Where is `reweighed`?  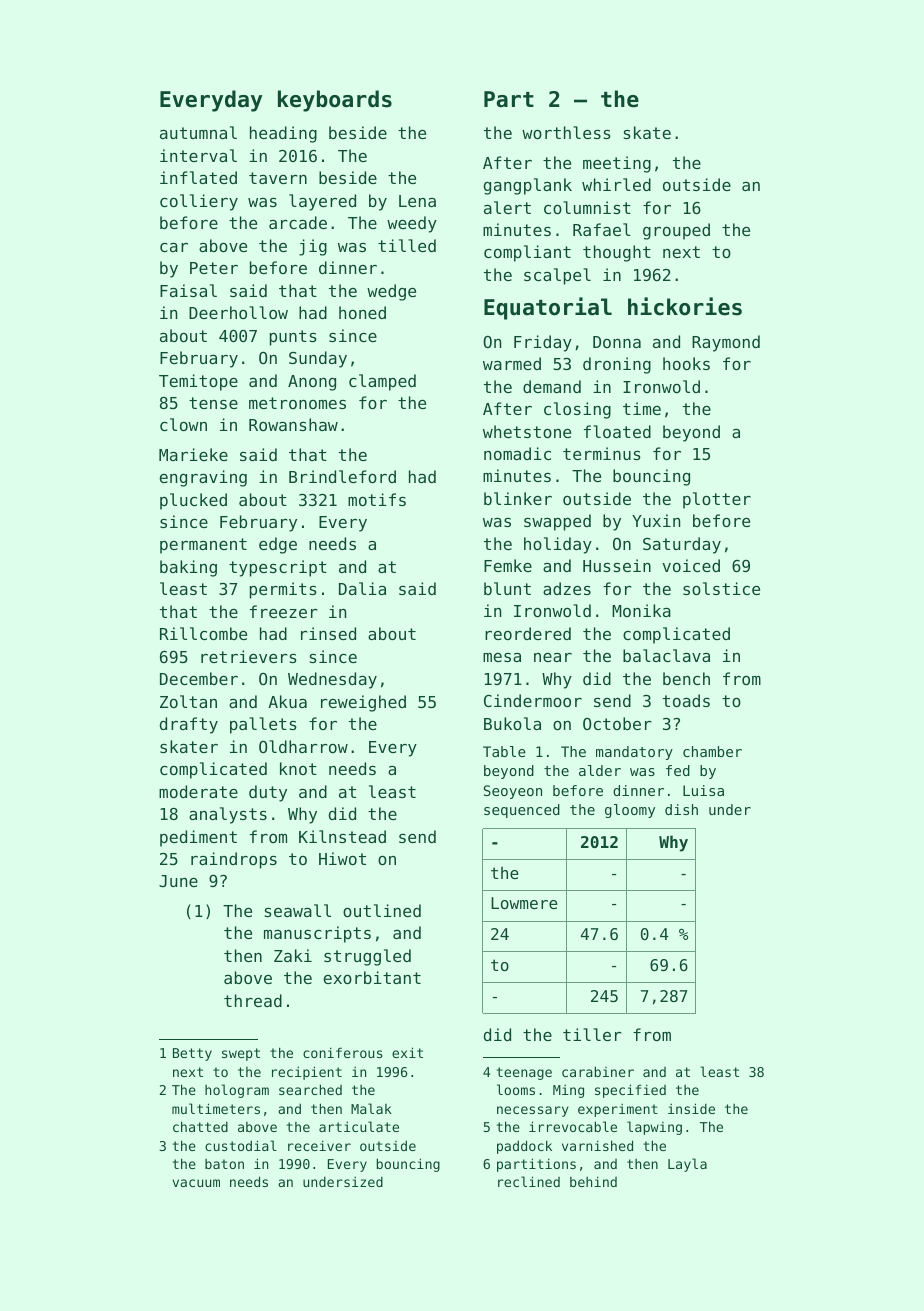 reweighed is located at coordinates (363, 703).
